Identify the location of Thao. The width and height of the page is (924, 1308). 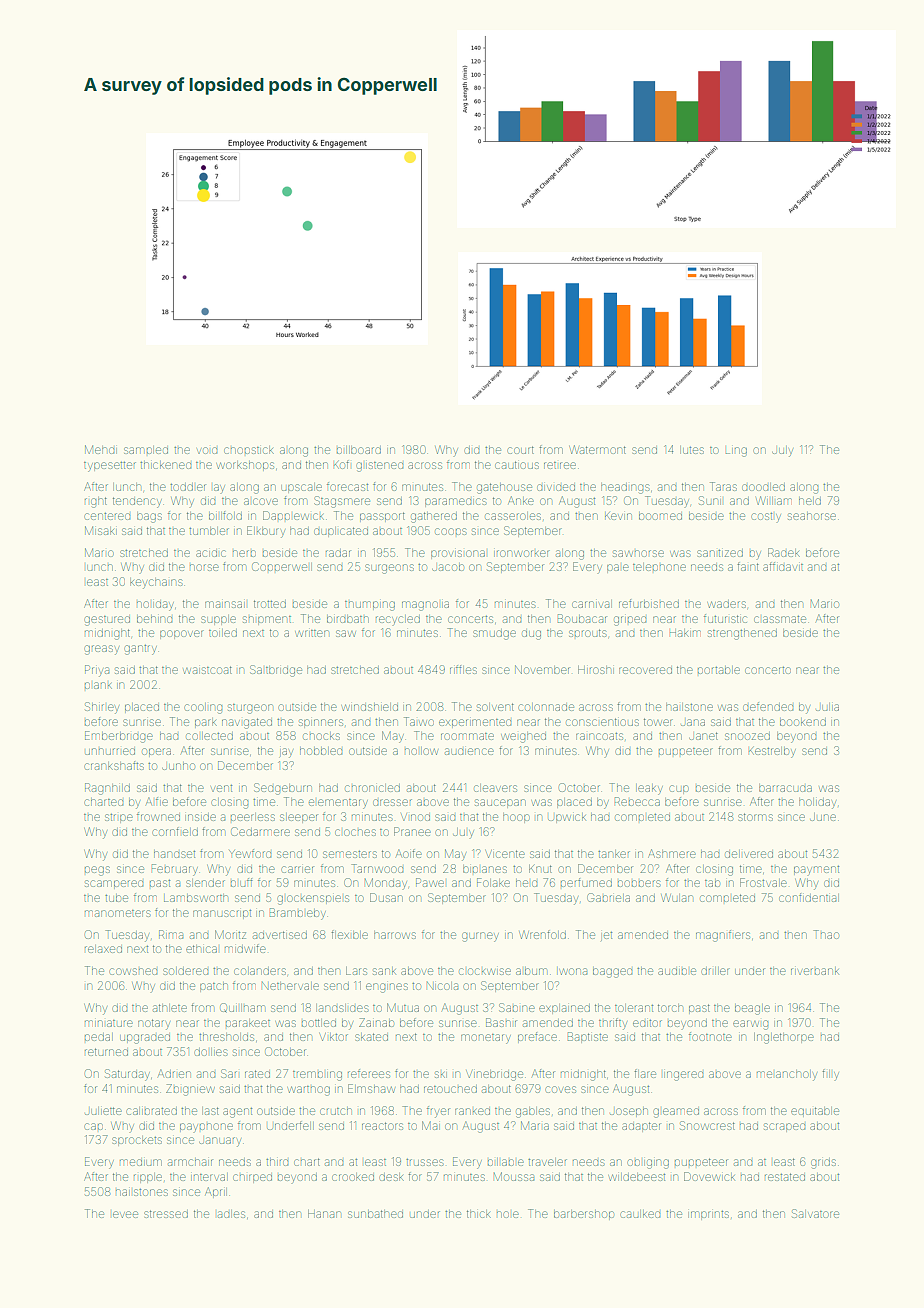
(826, 934).
